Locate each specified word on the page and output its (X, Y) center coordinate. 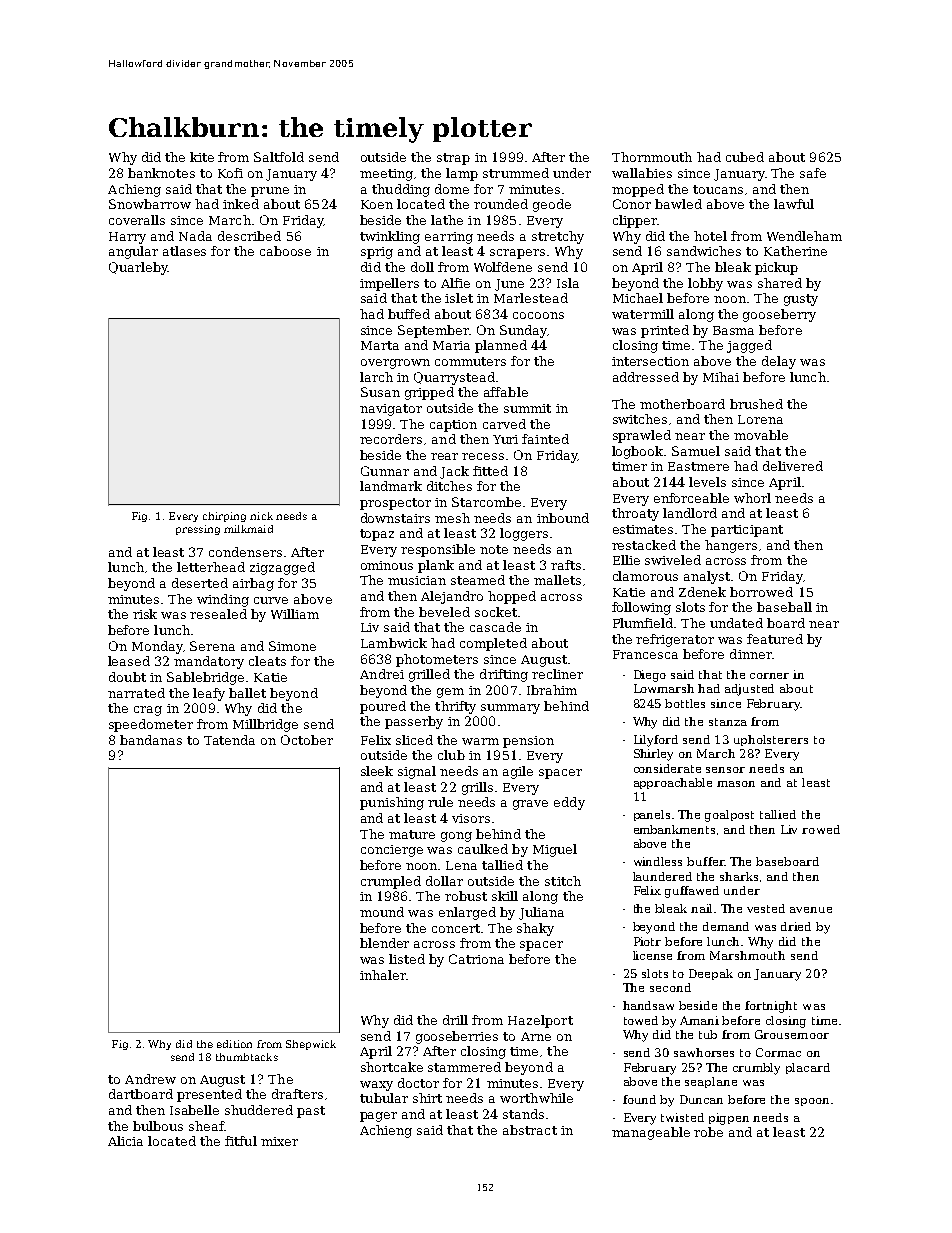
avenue (811, 910)
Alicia (125, 1141)
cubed (745, 157)
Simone (292, 646)
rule (440, 802)
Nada (195, 236)
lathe (447, 220)
